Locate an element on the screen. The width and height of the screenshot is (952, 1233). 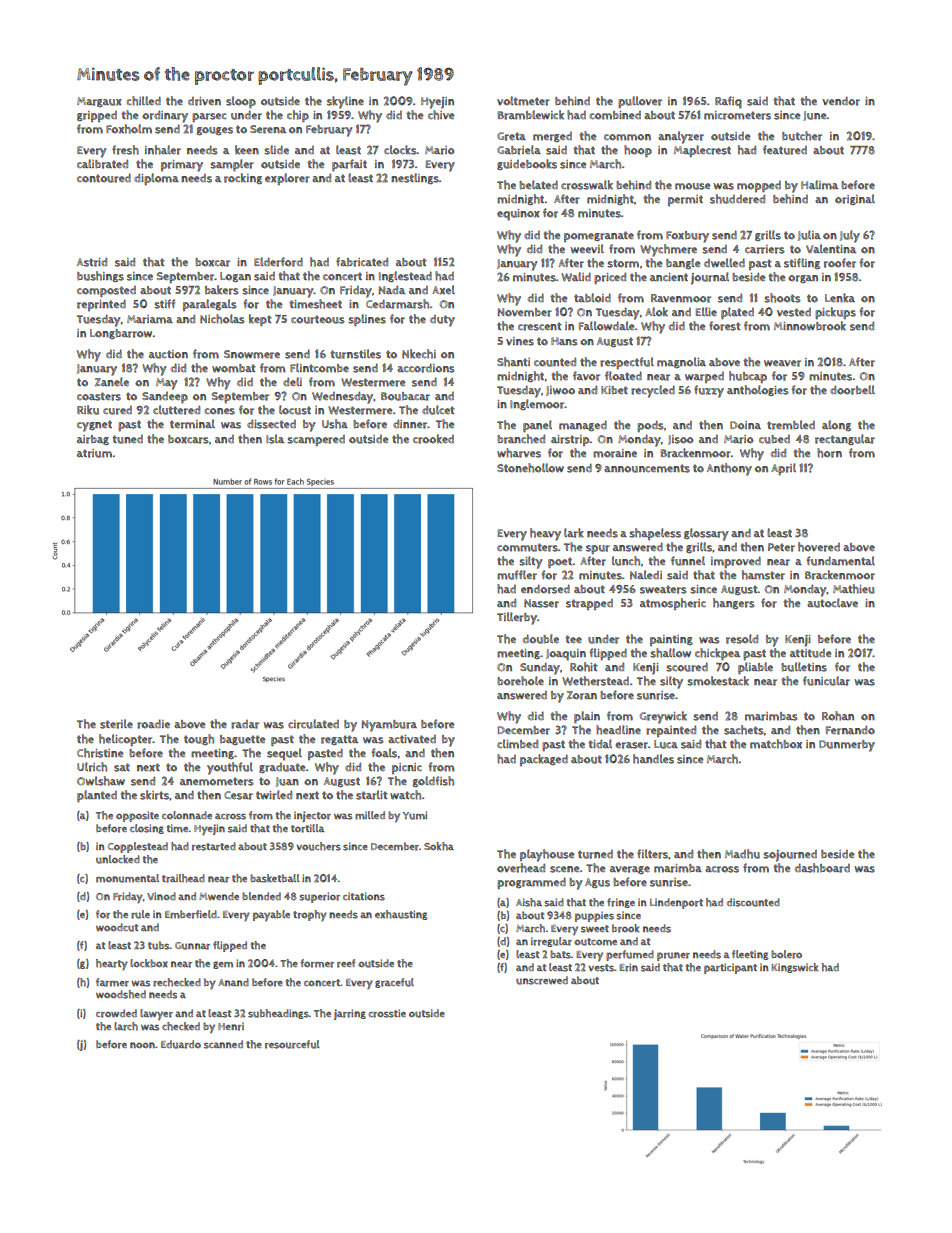
fabricated is located at coordinates (362, 262).
